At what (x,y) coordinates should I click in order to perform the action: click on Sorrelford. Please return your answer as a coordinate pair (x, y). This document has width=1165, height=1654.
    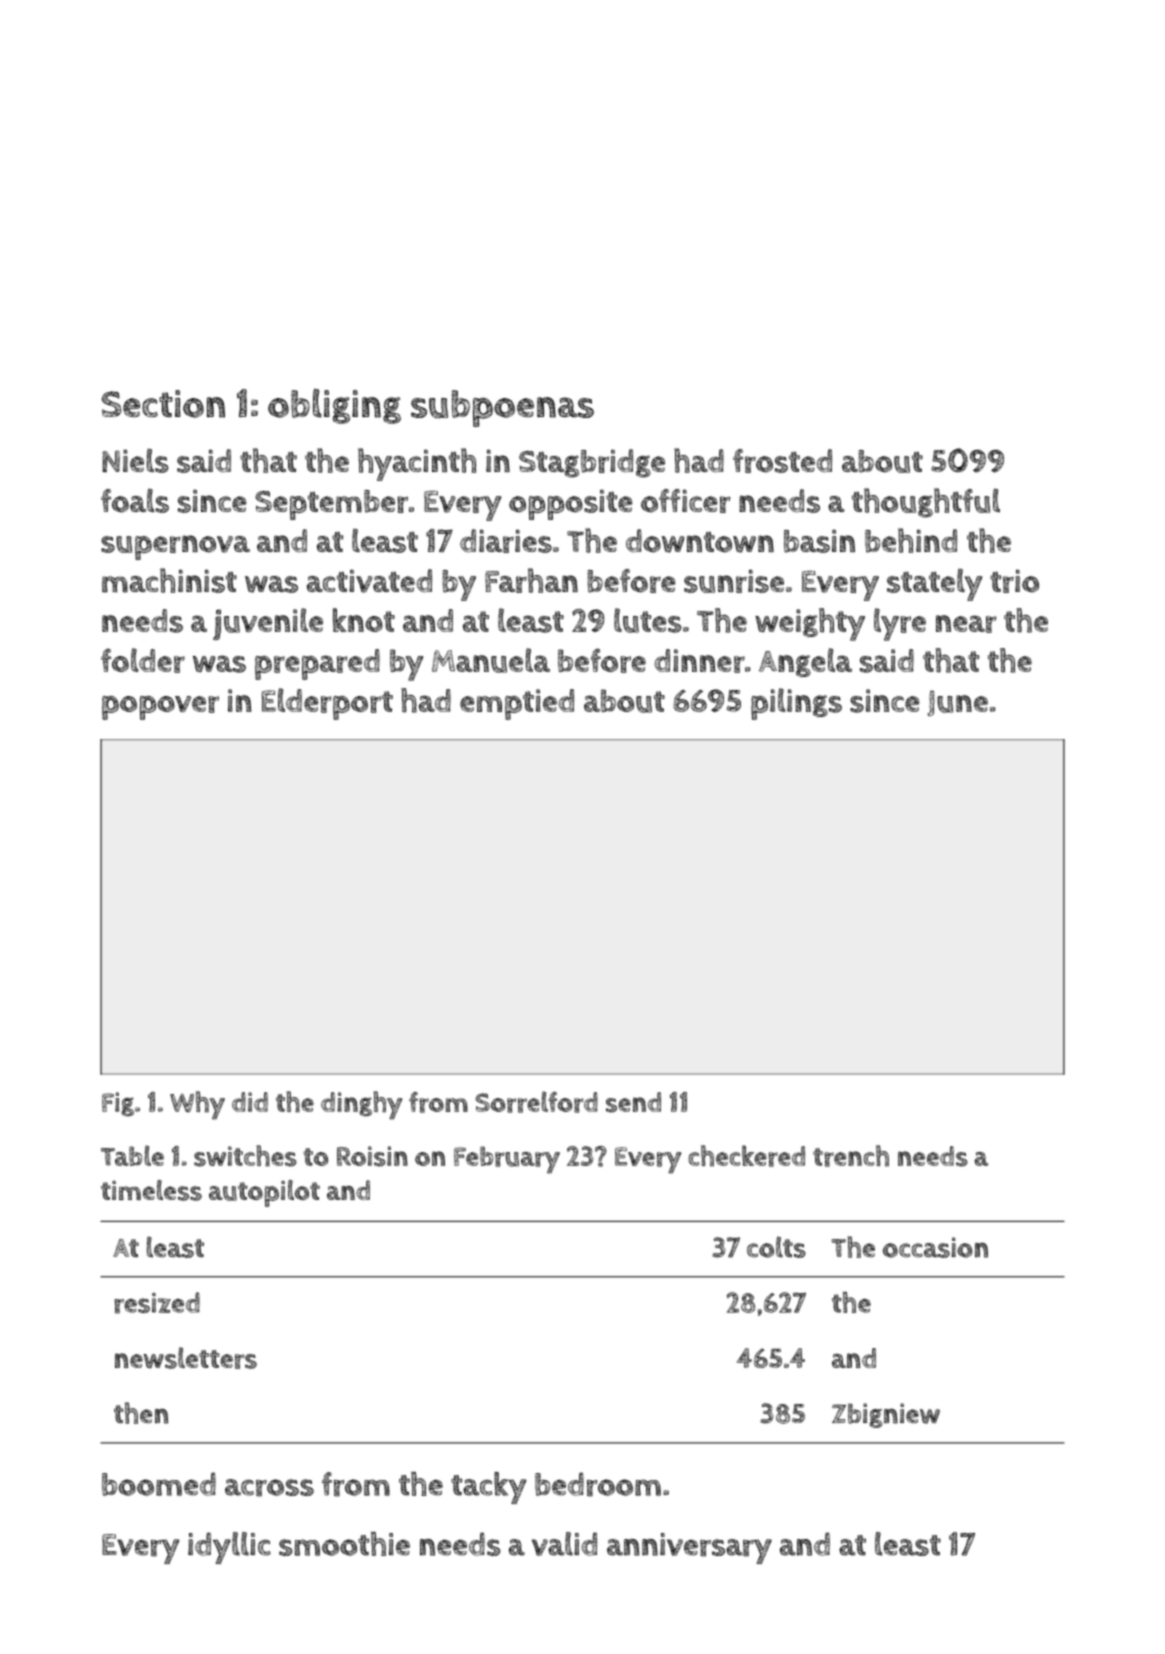
    Looking at the image, I should click on (536, 1102).
